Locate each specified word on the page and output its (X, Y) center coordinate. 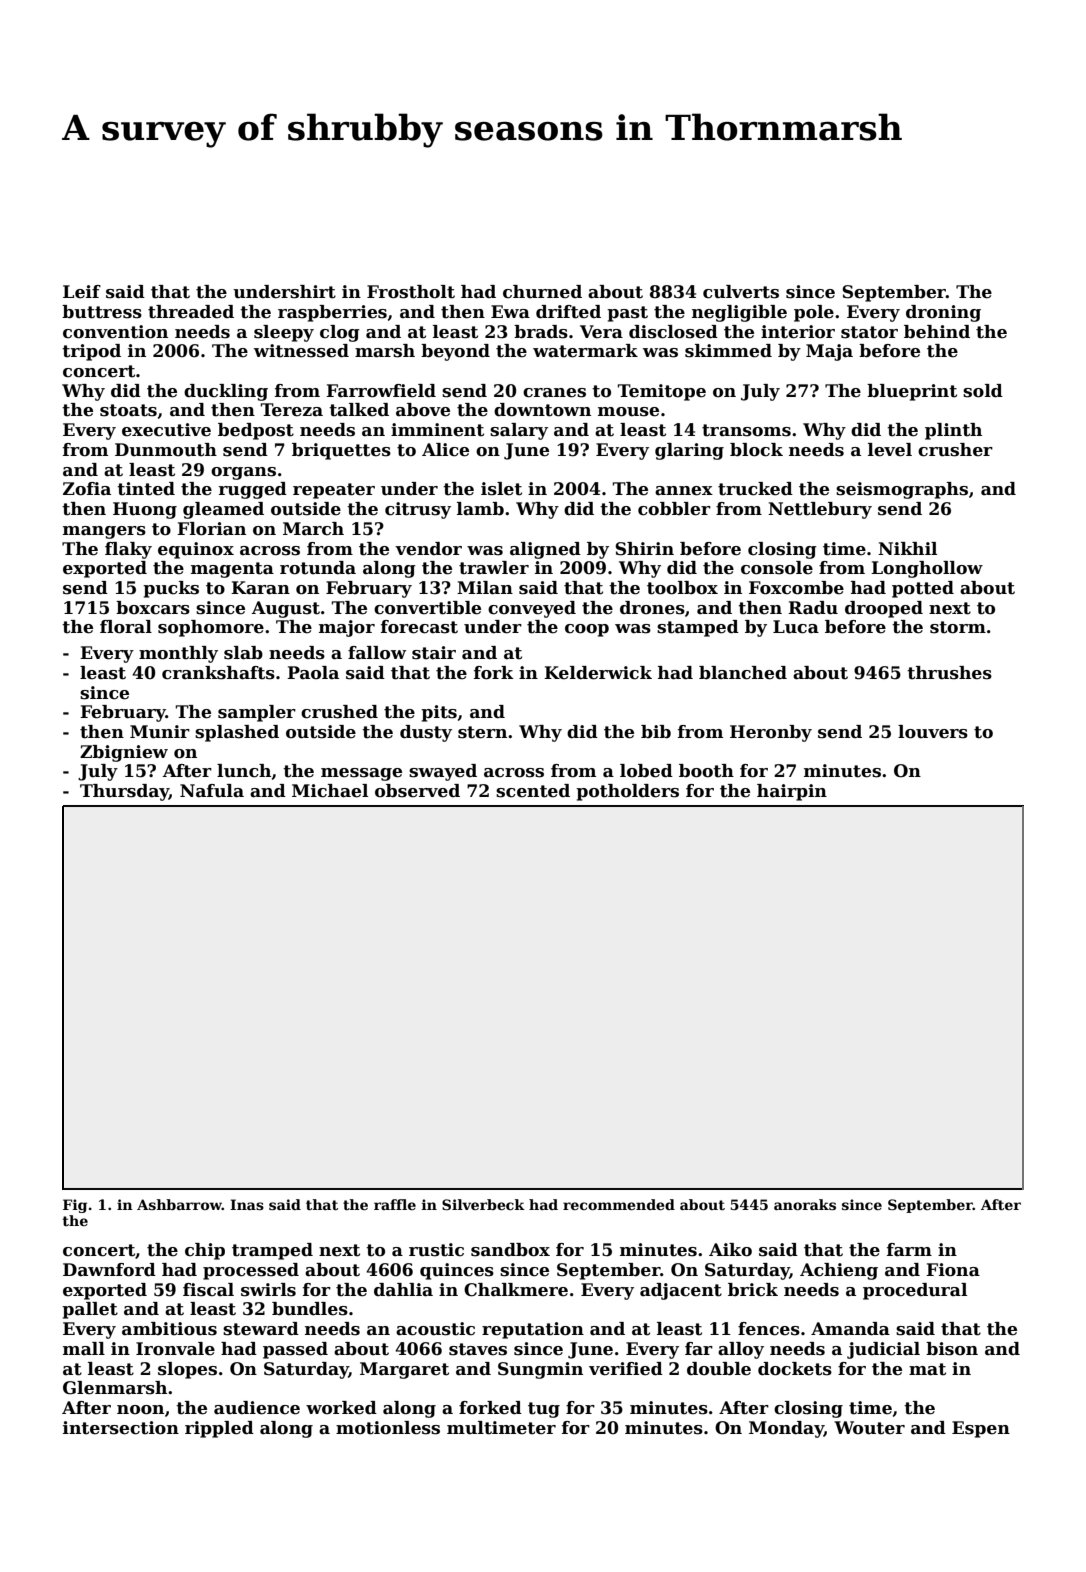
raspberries (332, 313)
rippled (219, 1429)
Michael (330, 791)
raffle (395, 1204)
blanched (743, 673)
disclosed (673, 332)
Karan (260, 588)
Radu (813, 608)
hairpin (792, 792)
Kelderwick (598, 673)
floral (126, 627)
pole (814, 313)
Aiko (730, 1250)
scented (533, 791)
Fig (75, 1206)
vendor (428, 549)
